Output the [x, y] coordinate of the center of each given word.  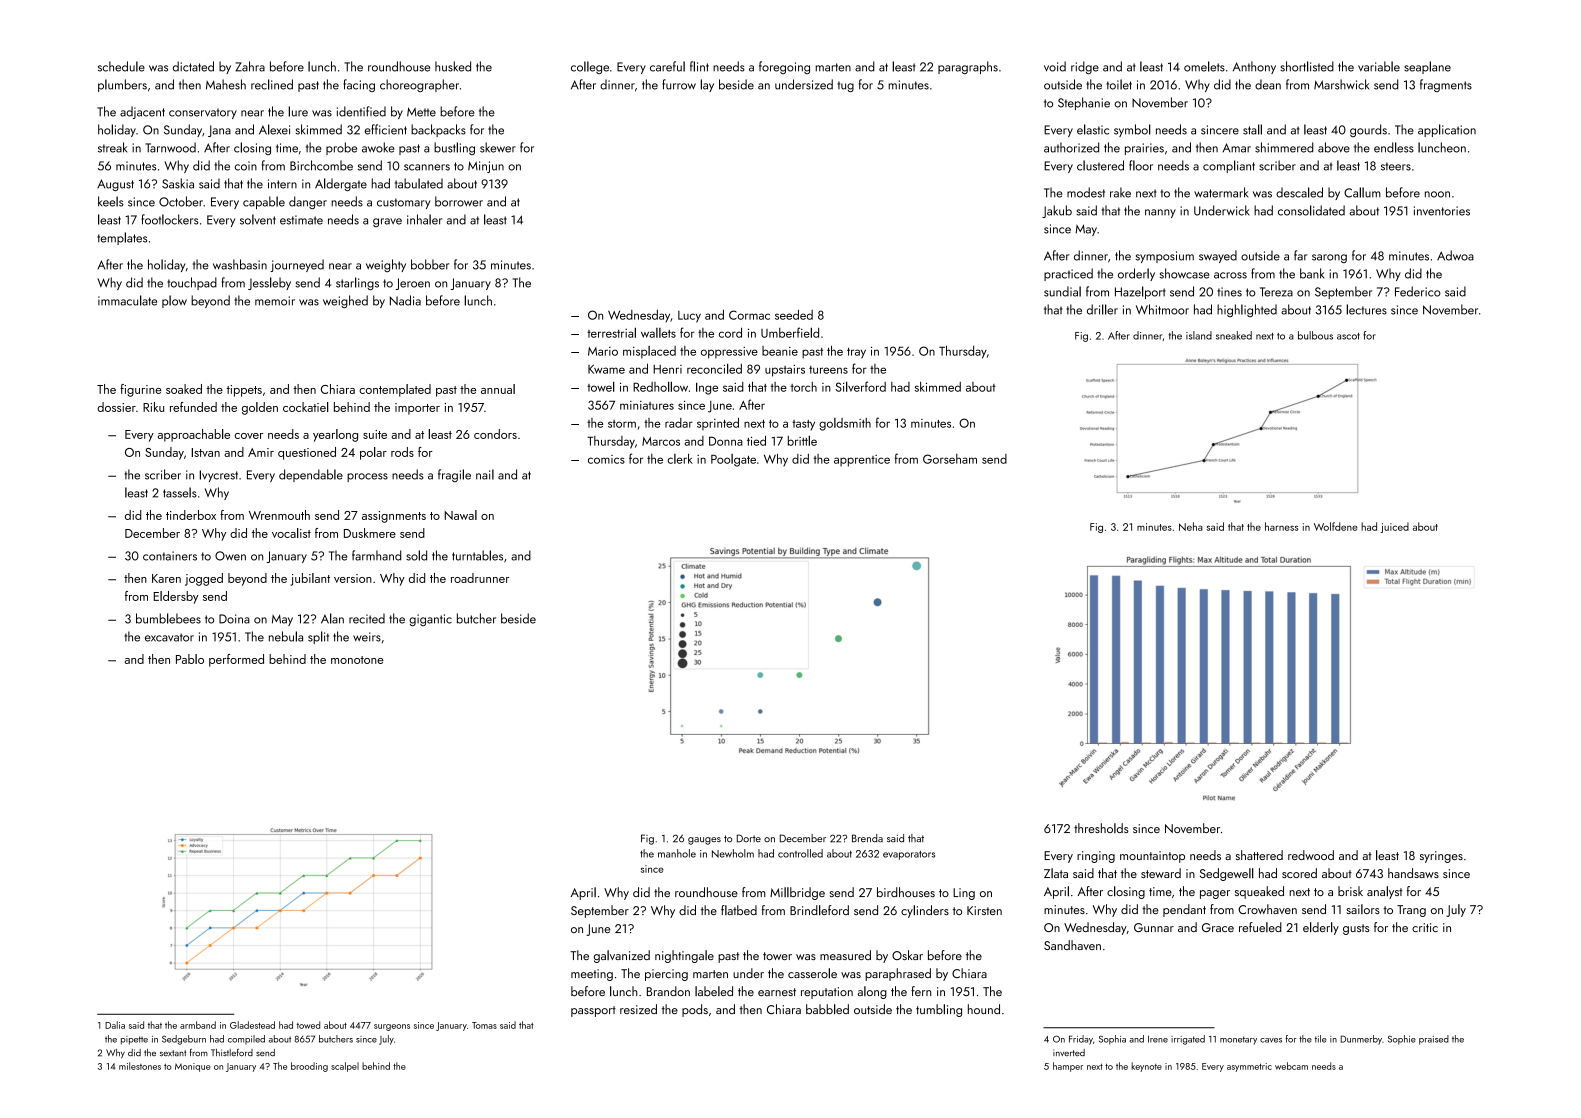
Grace [1218, 927]
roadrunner [480, 578]
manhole [677, 853]
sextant [173, 1053]
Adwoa [1455, 255]
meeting [592, 975]
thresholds [1101, 828]
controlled [800, 853]
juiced [1394, 527]
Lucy [689, 317]
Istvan [205, 452]
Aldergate [341, 184]
